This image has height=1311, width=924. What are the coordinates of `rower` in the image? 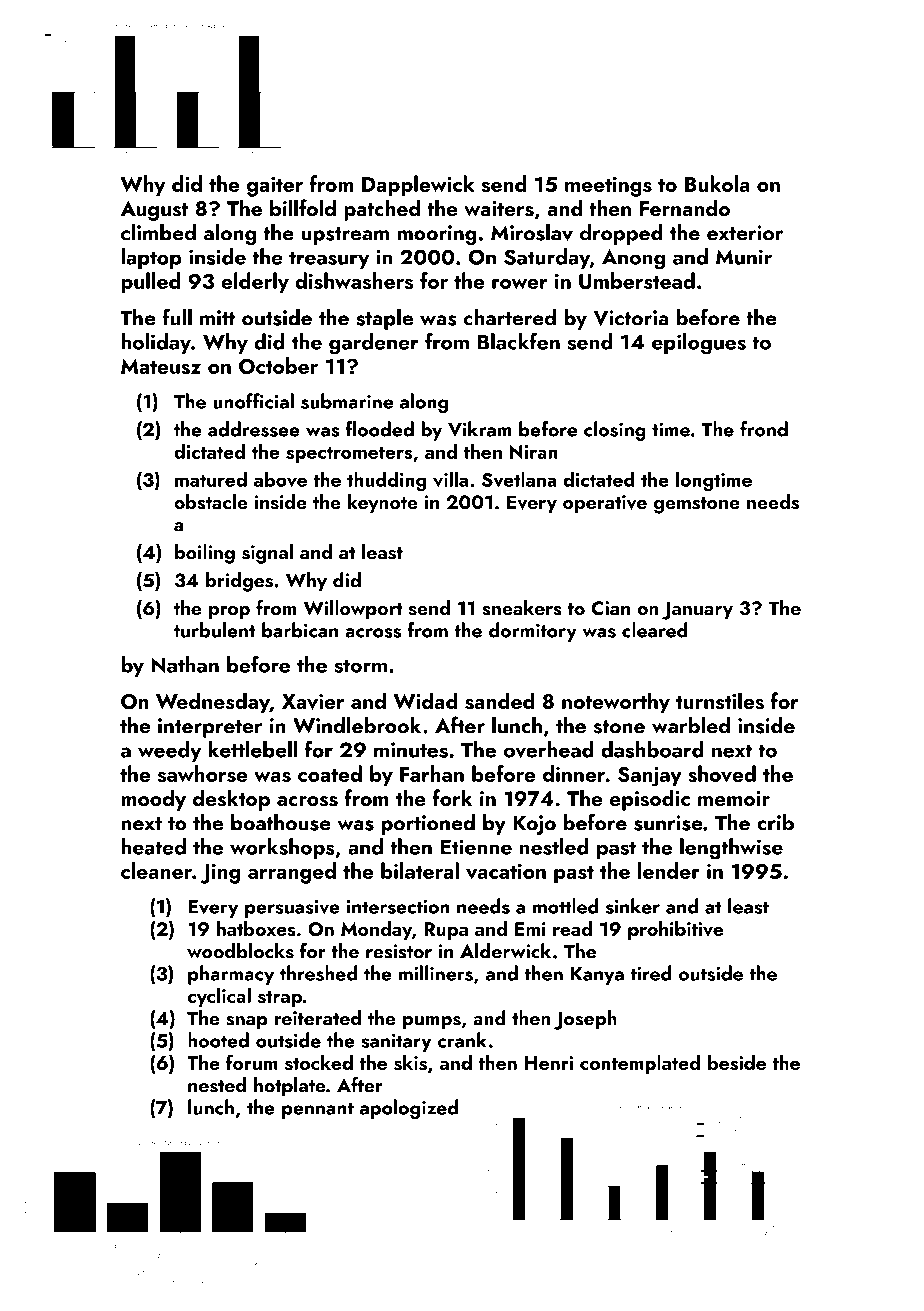 It's located at (520, 284).
